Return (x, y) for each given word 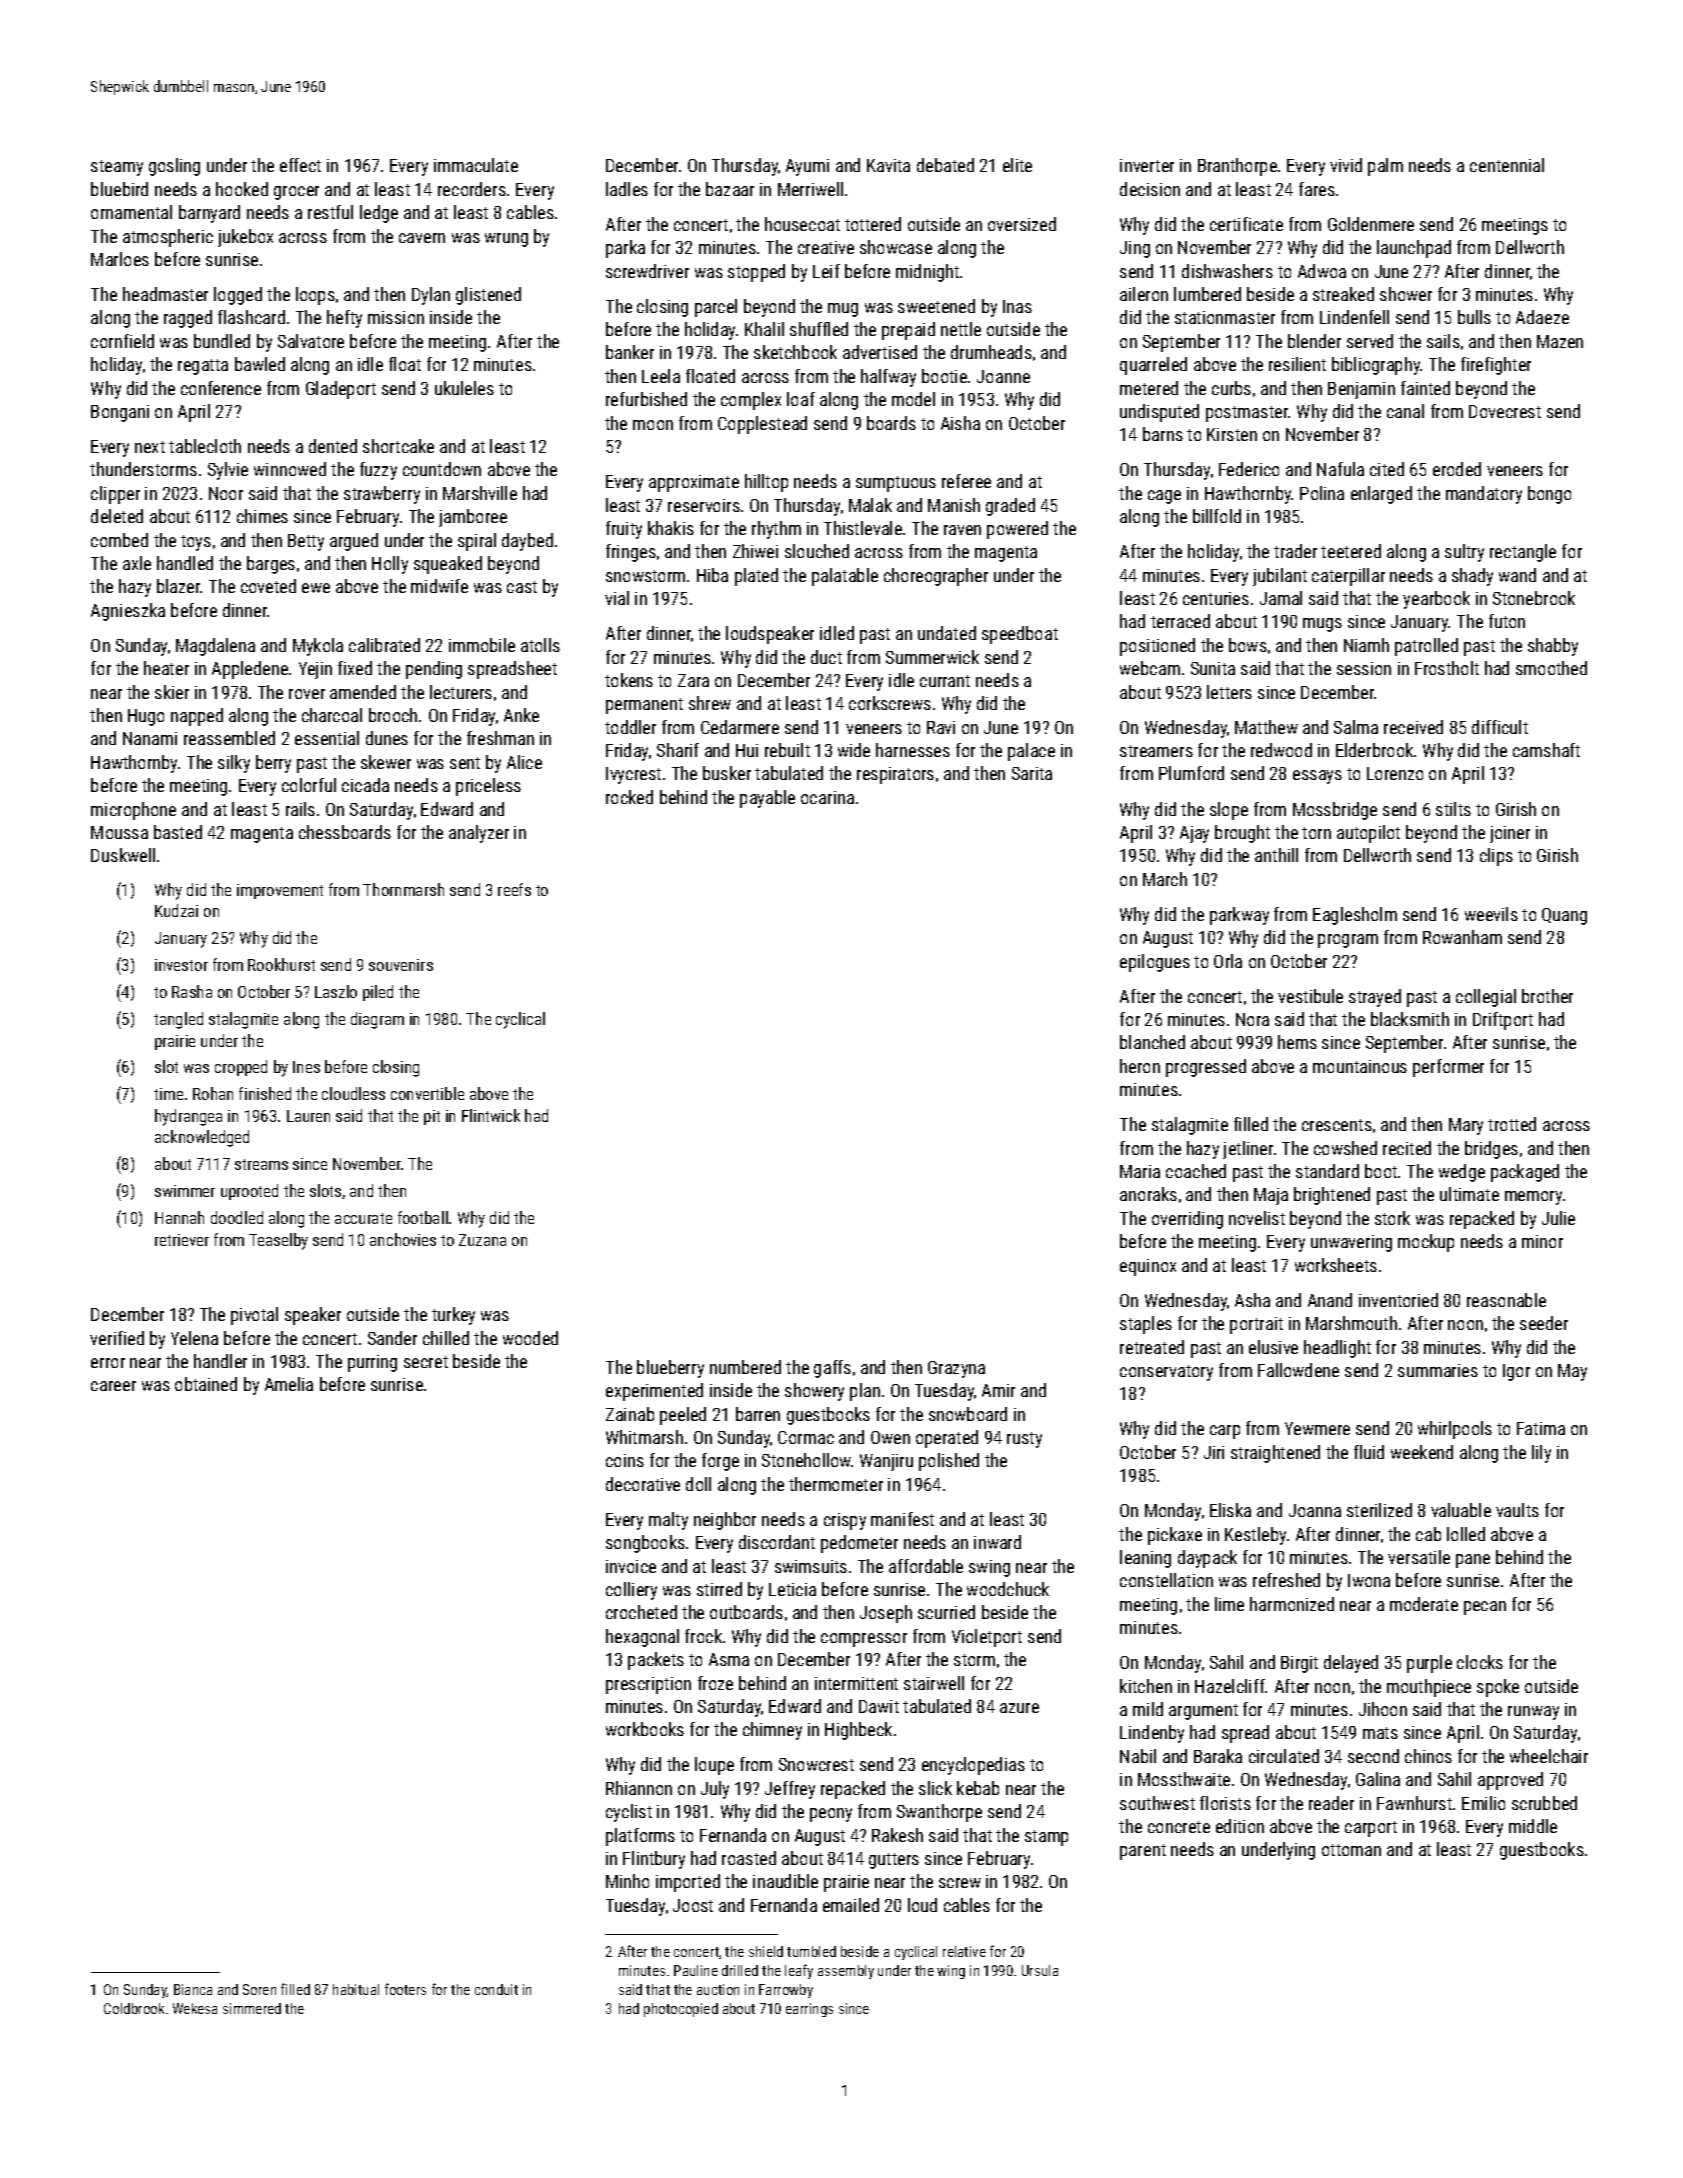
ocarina (827, 797)
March (1165, 879)
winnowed (290, 469)
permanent (644, 706)
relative (964, 1951)
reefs (514, 889)
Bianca (193, 1989)
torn (1316, 833)
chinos (1428, 1756)
